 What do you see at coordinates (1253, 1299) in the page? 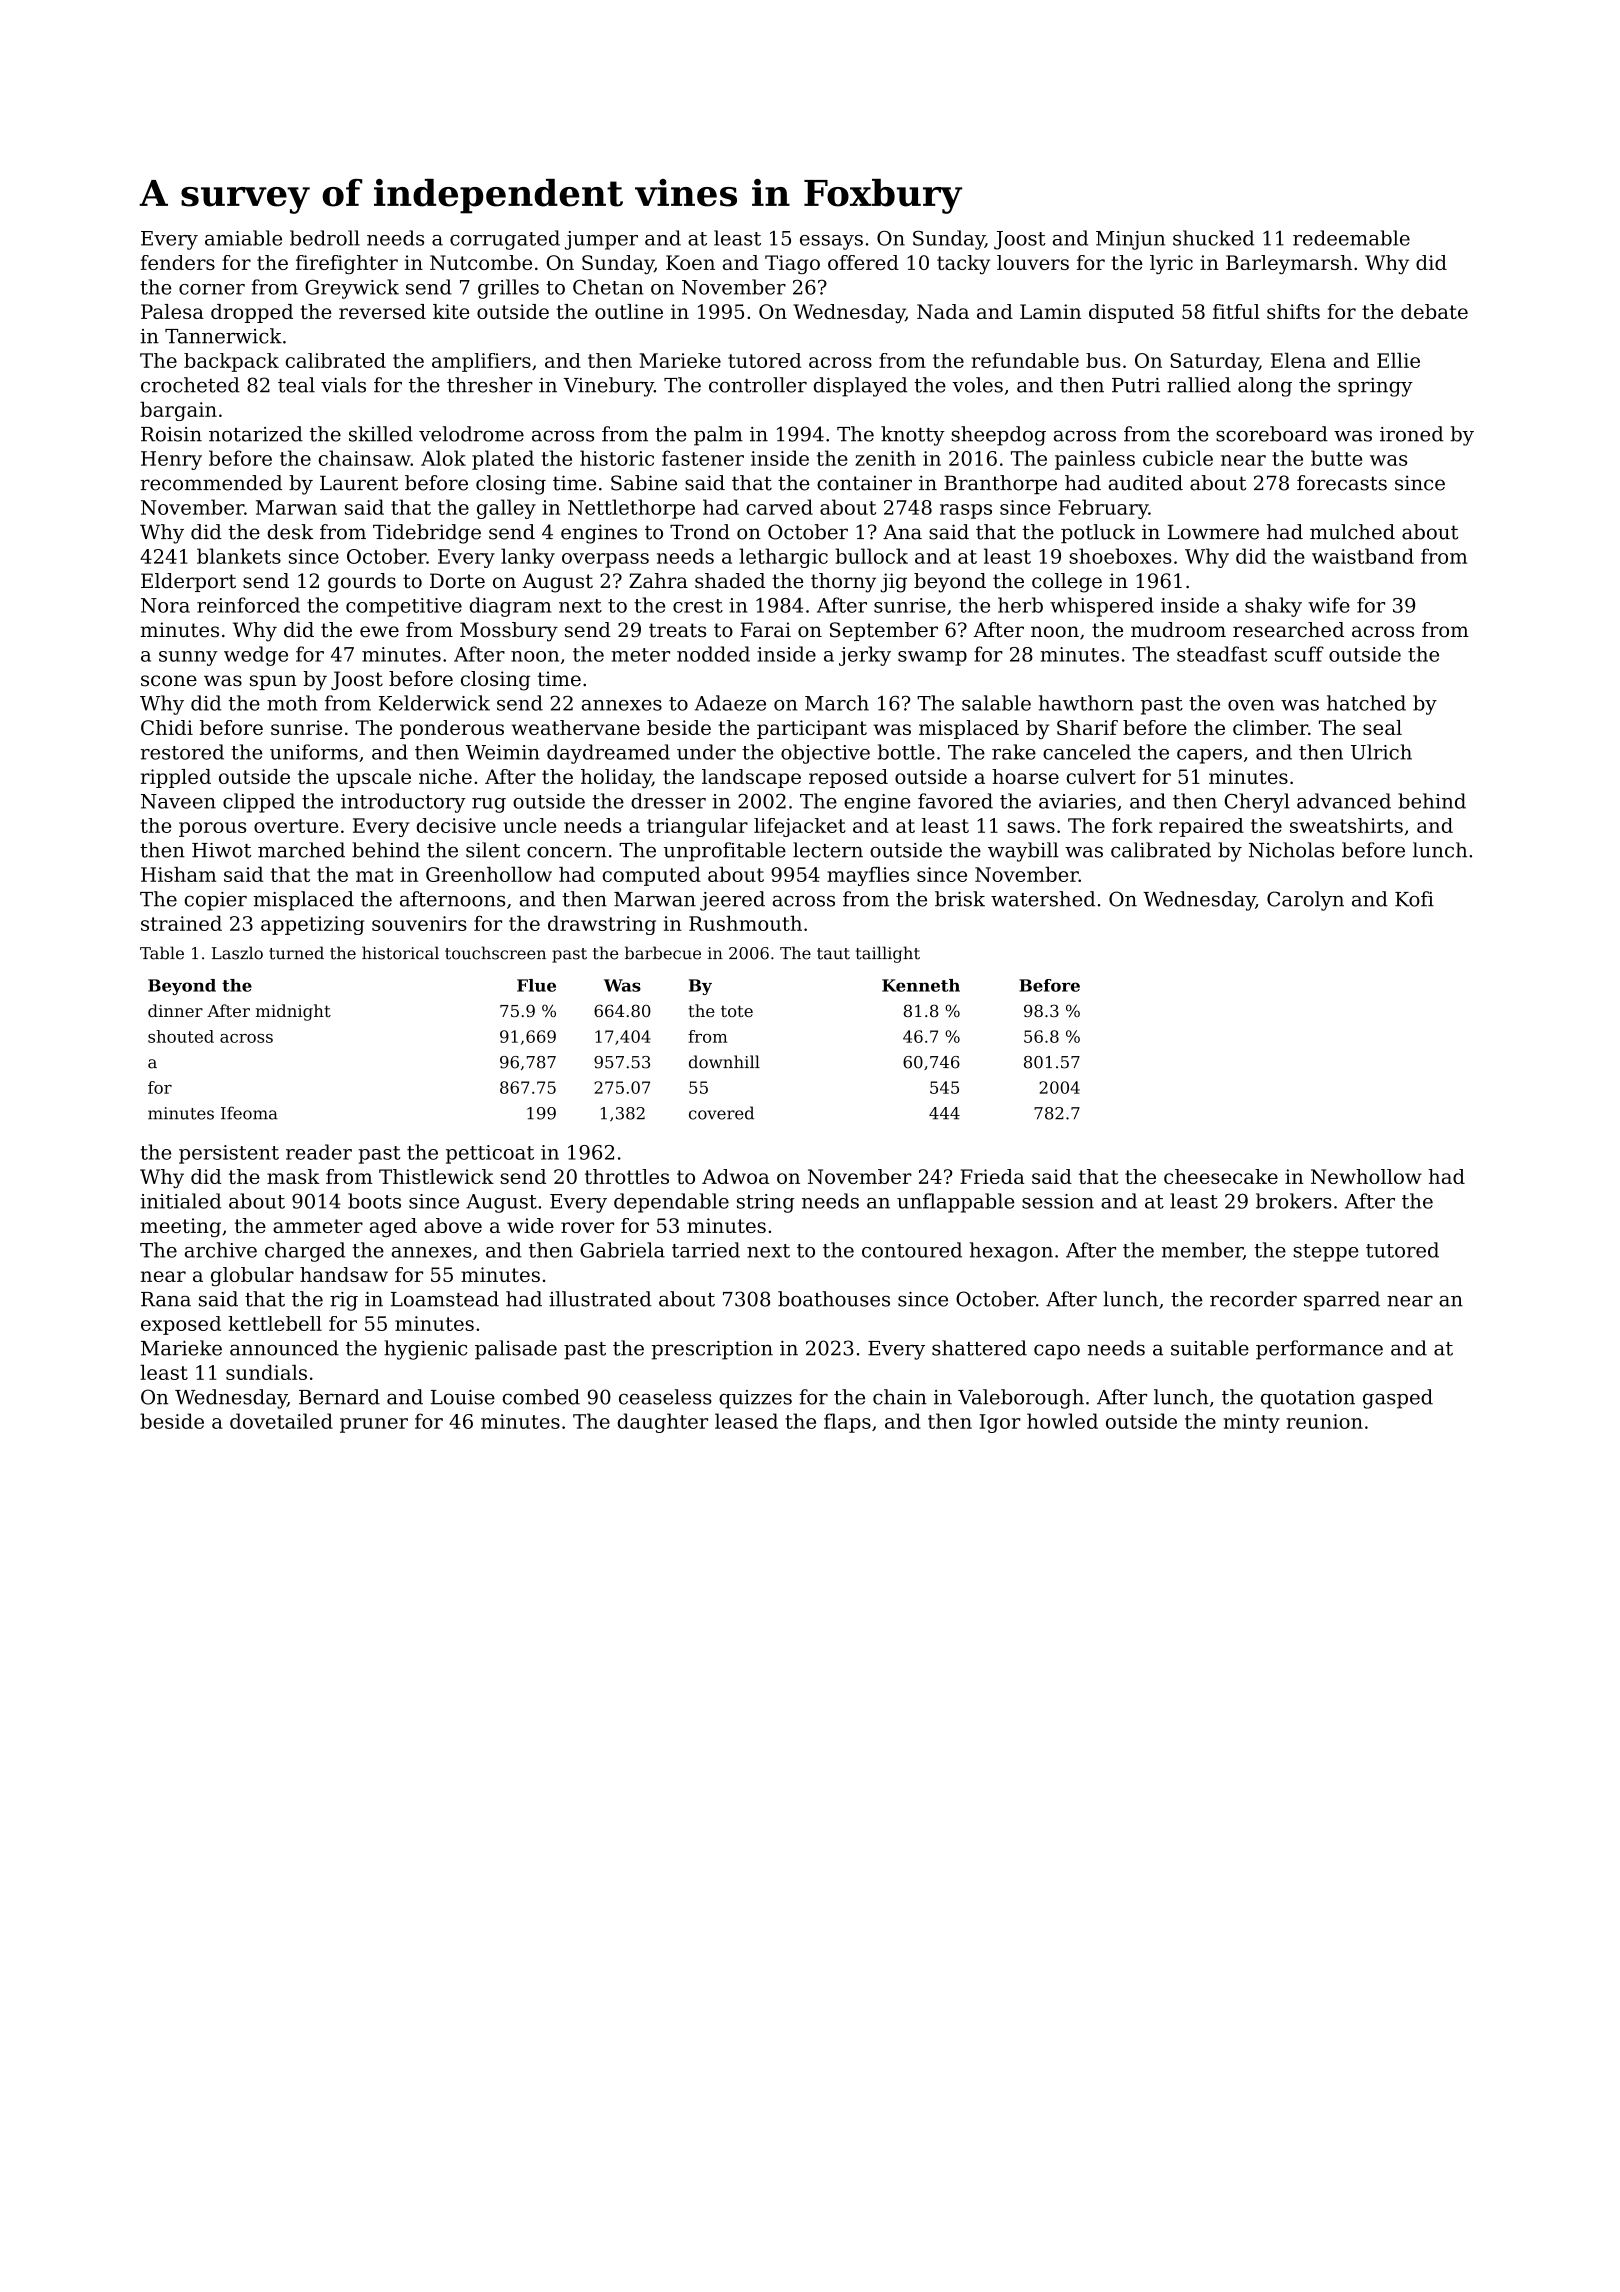
I see `recorder` at bounding box center [1253, 1299].
